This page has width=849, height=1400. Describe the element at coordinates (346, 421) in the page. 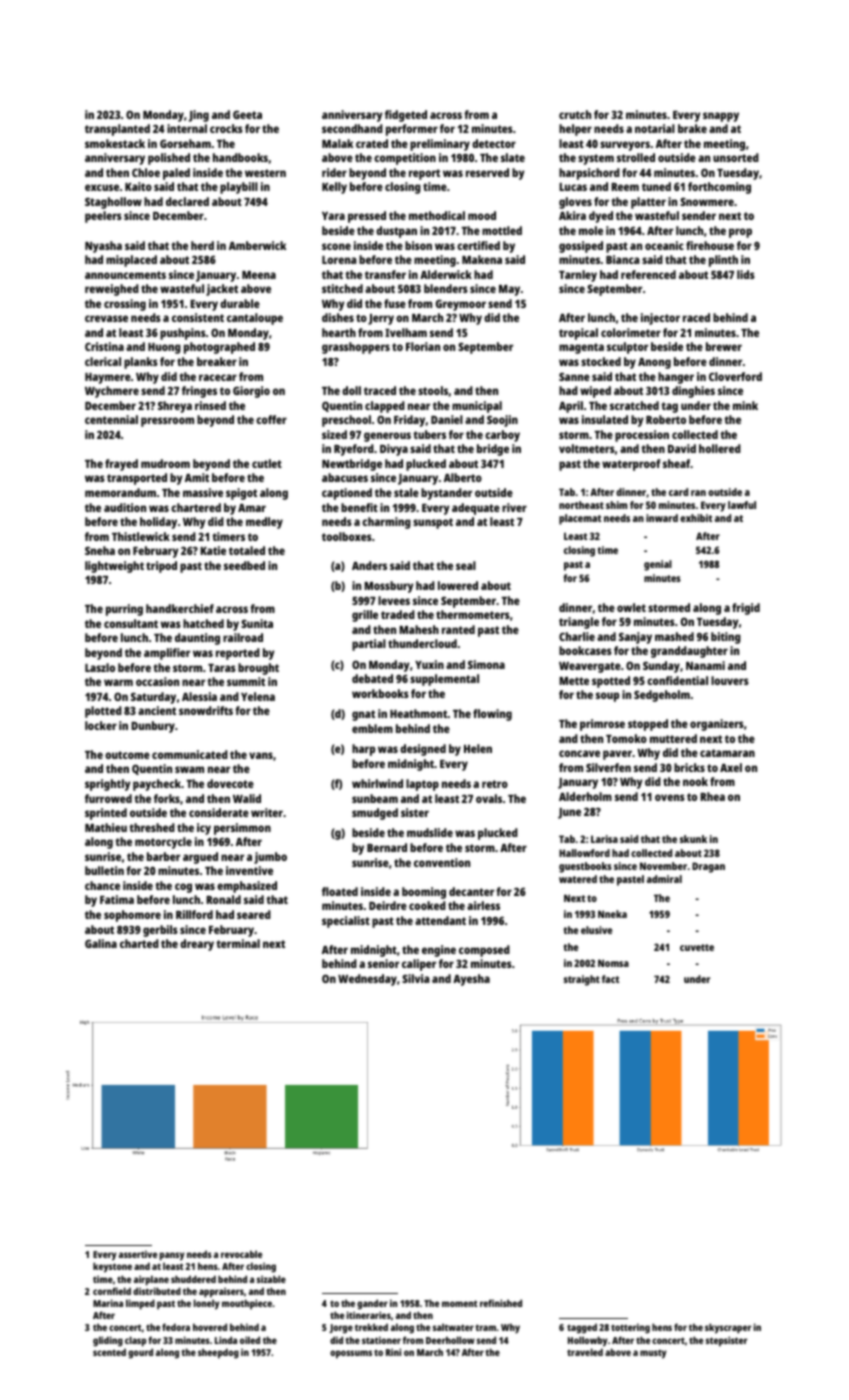

I see `preschool` at that location.
